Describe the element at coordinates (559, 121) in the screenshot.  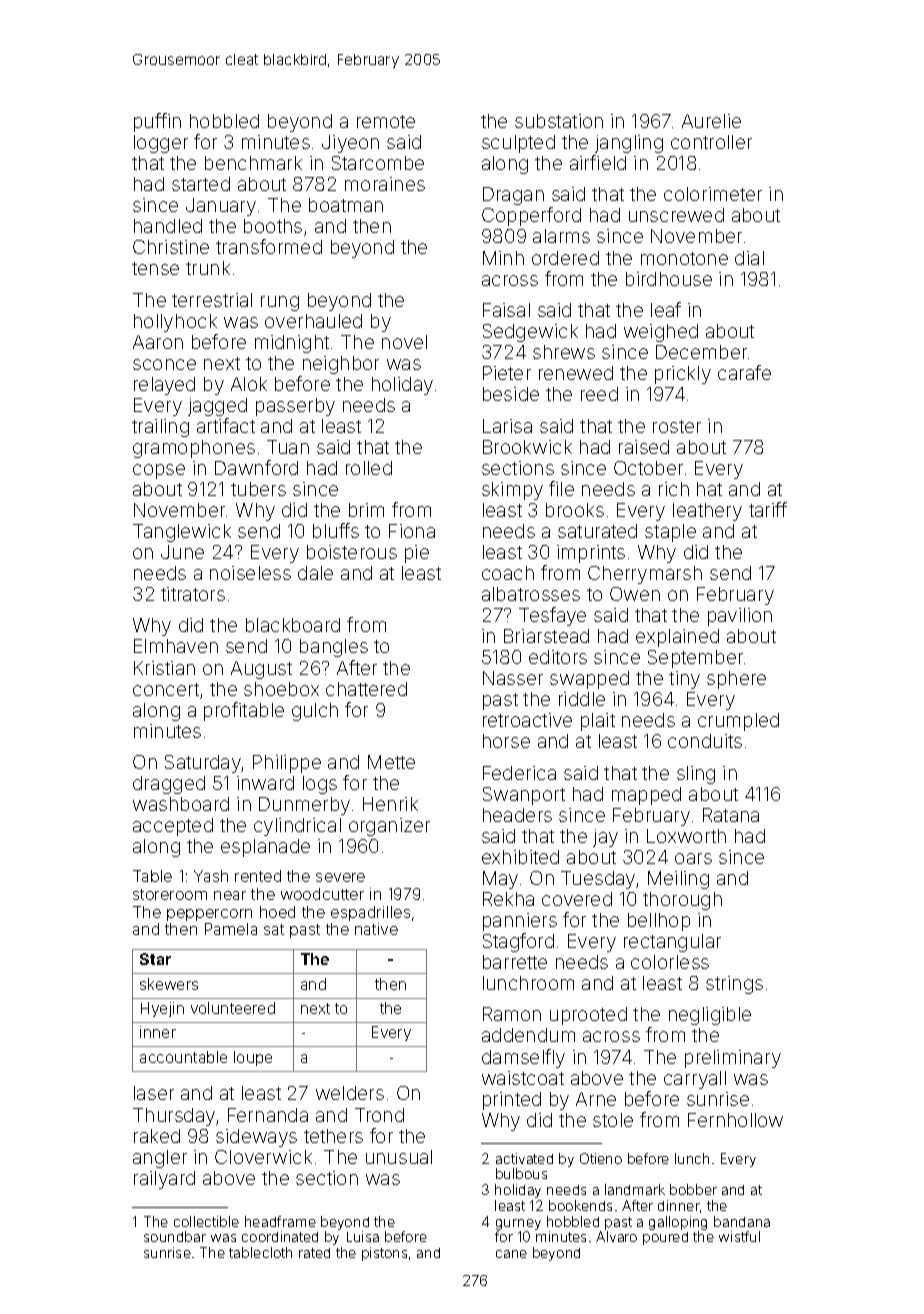
I see `substation` at that location.
